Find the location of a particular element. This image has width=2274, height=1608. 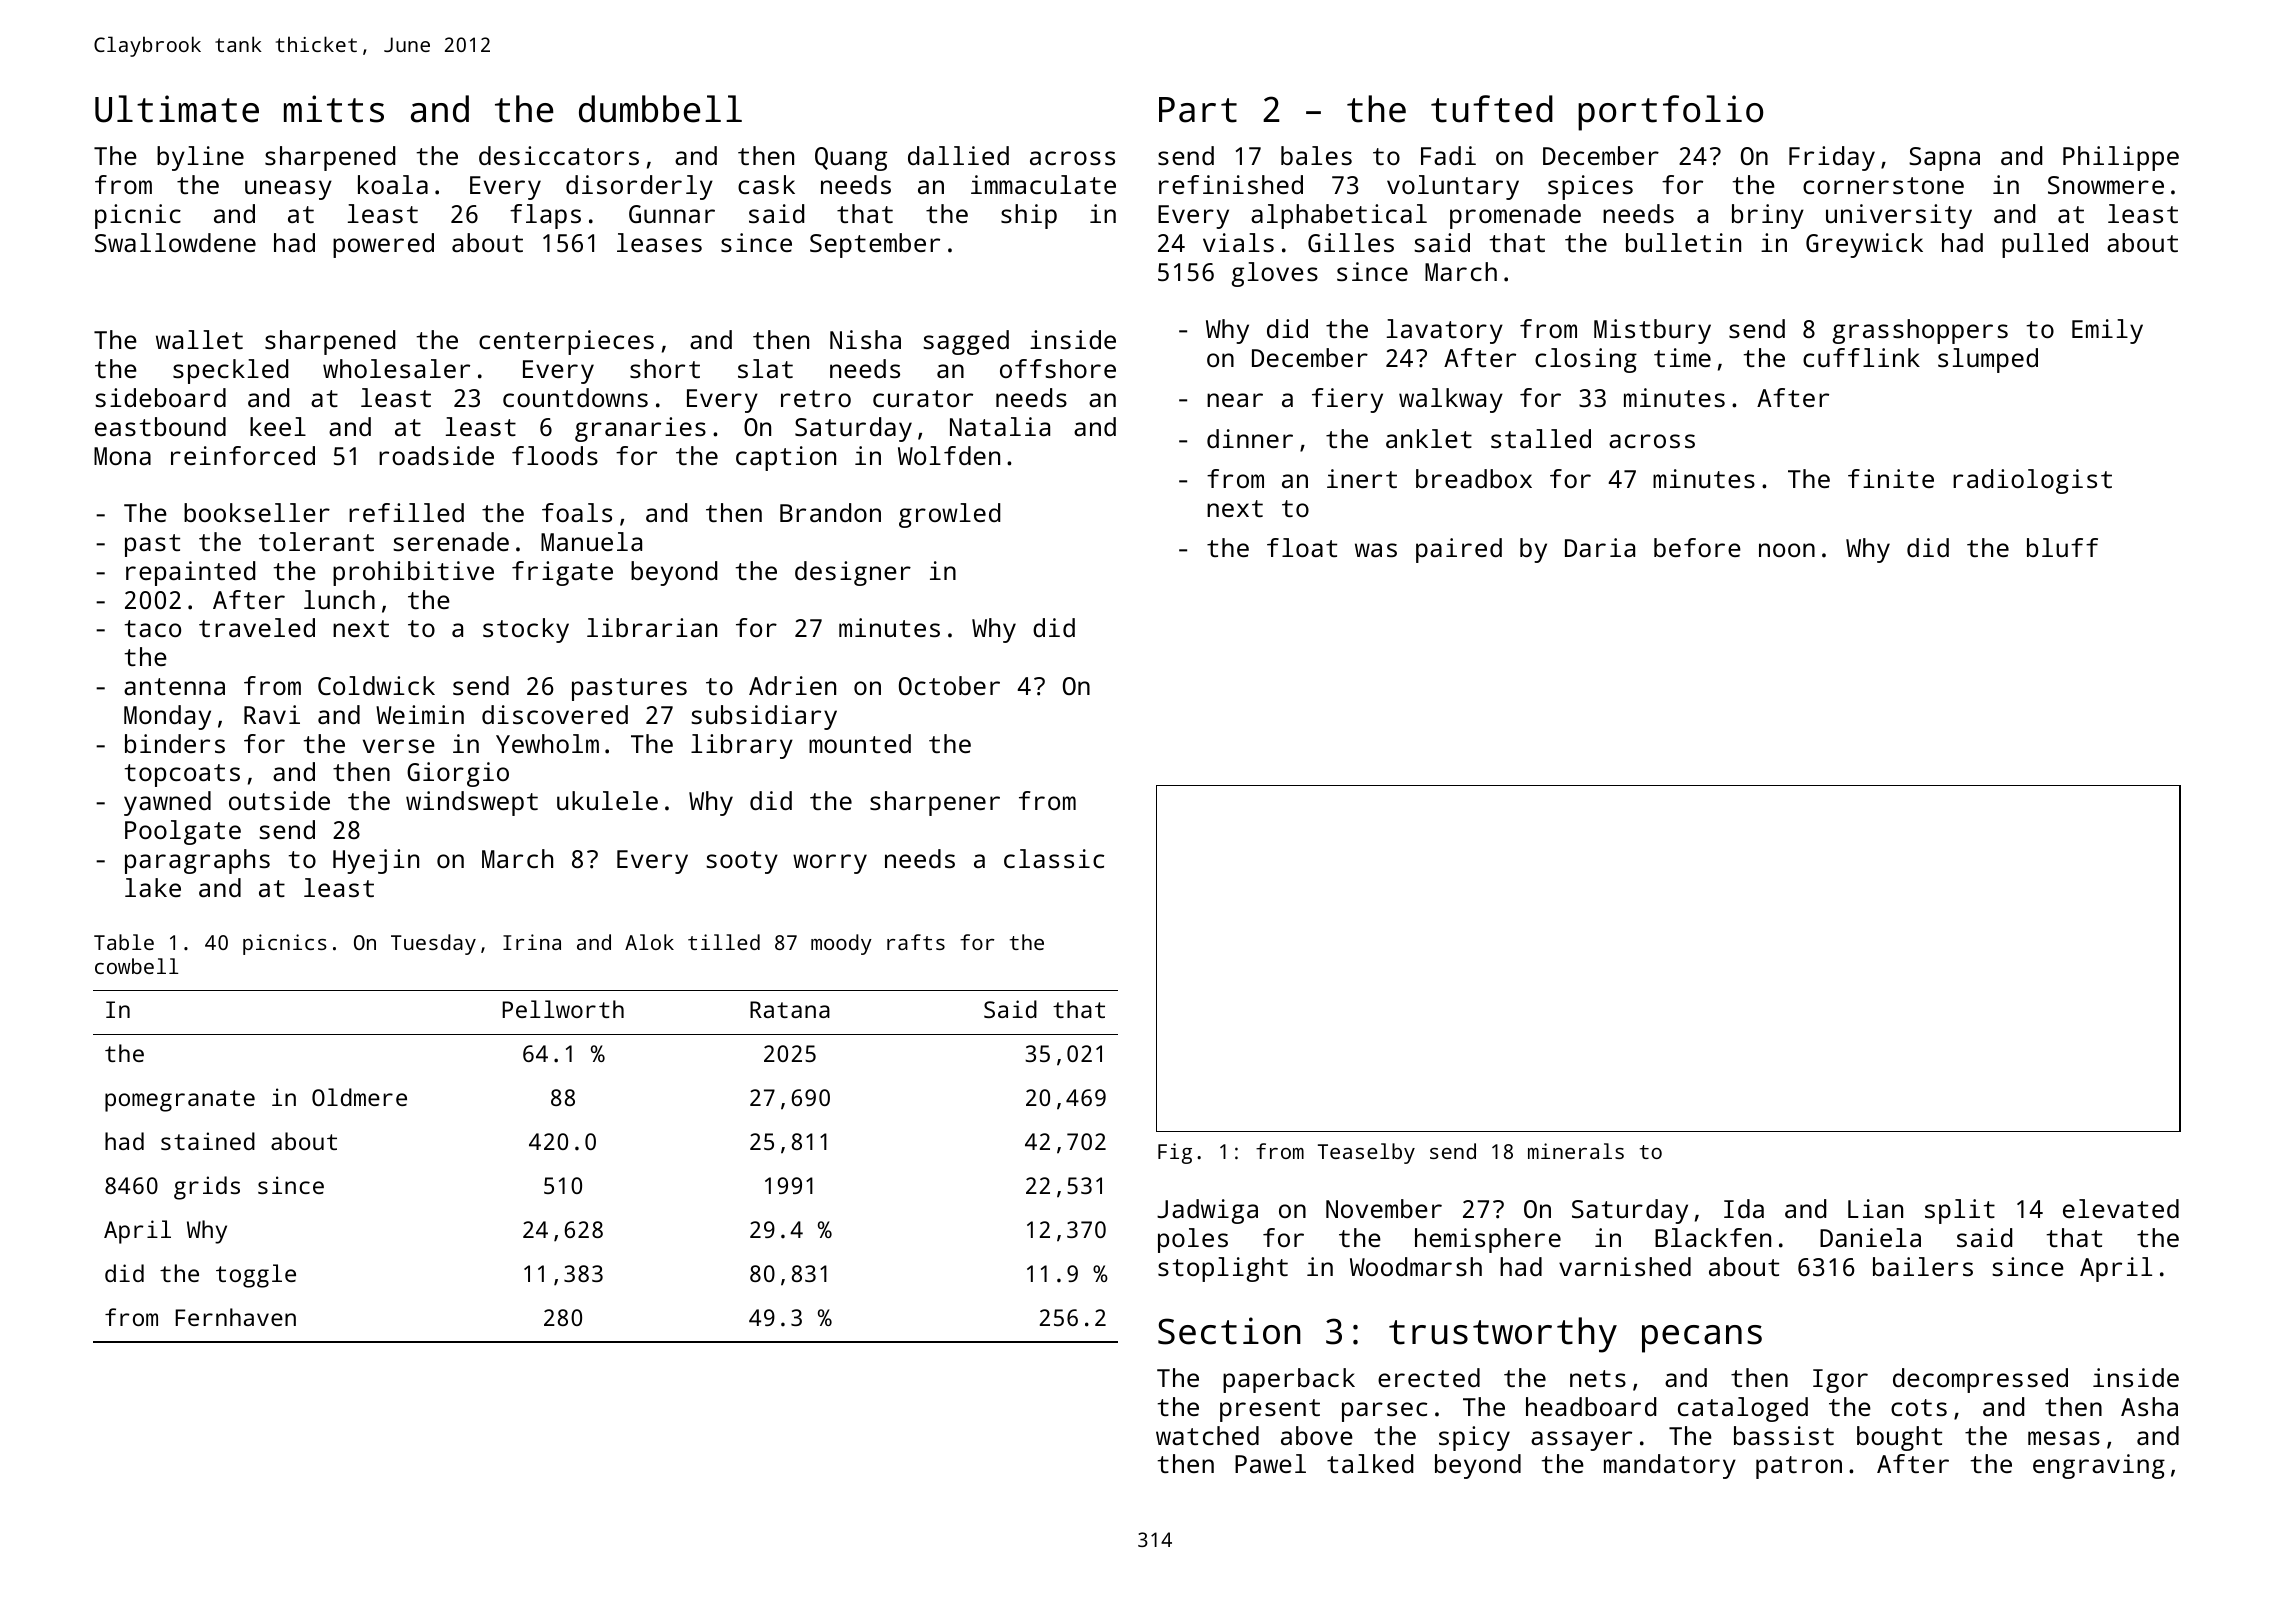

sooty is located at coordinates (742, 862).
